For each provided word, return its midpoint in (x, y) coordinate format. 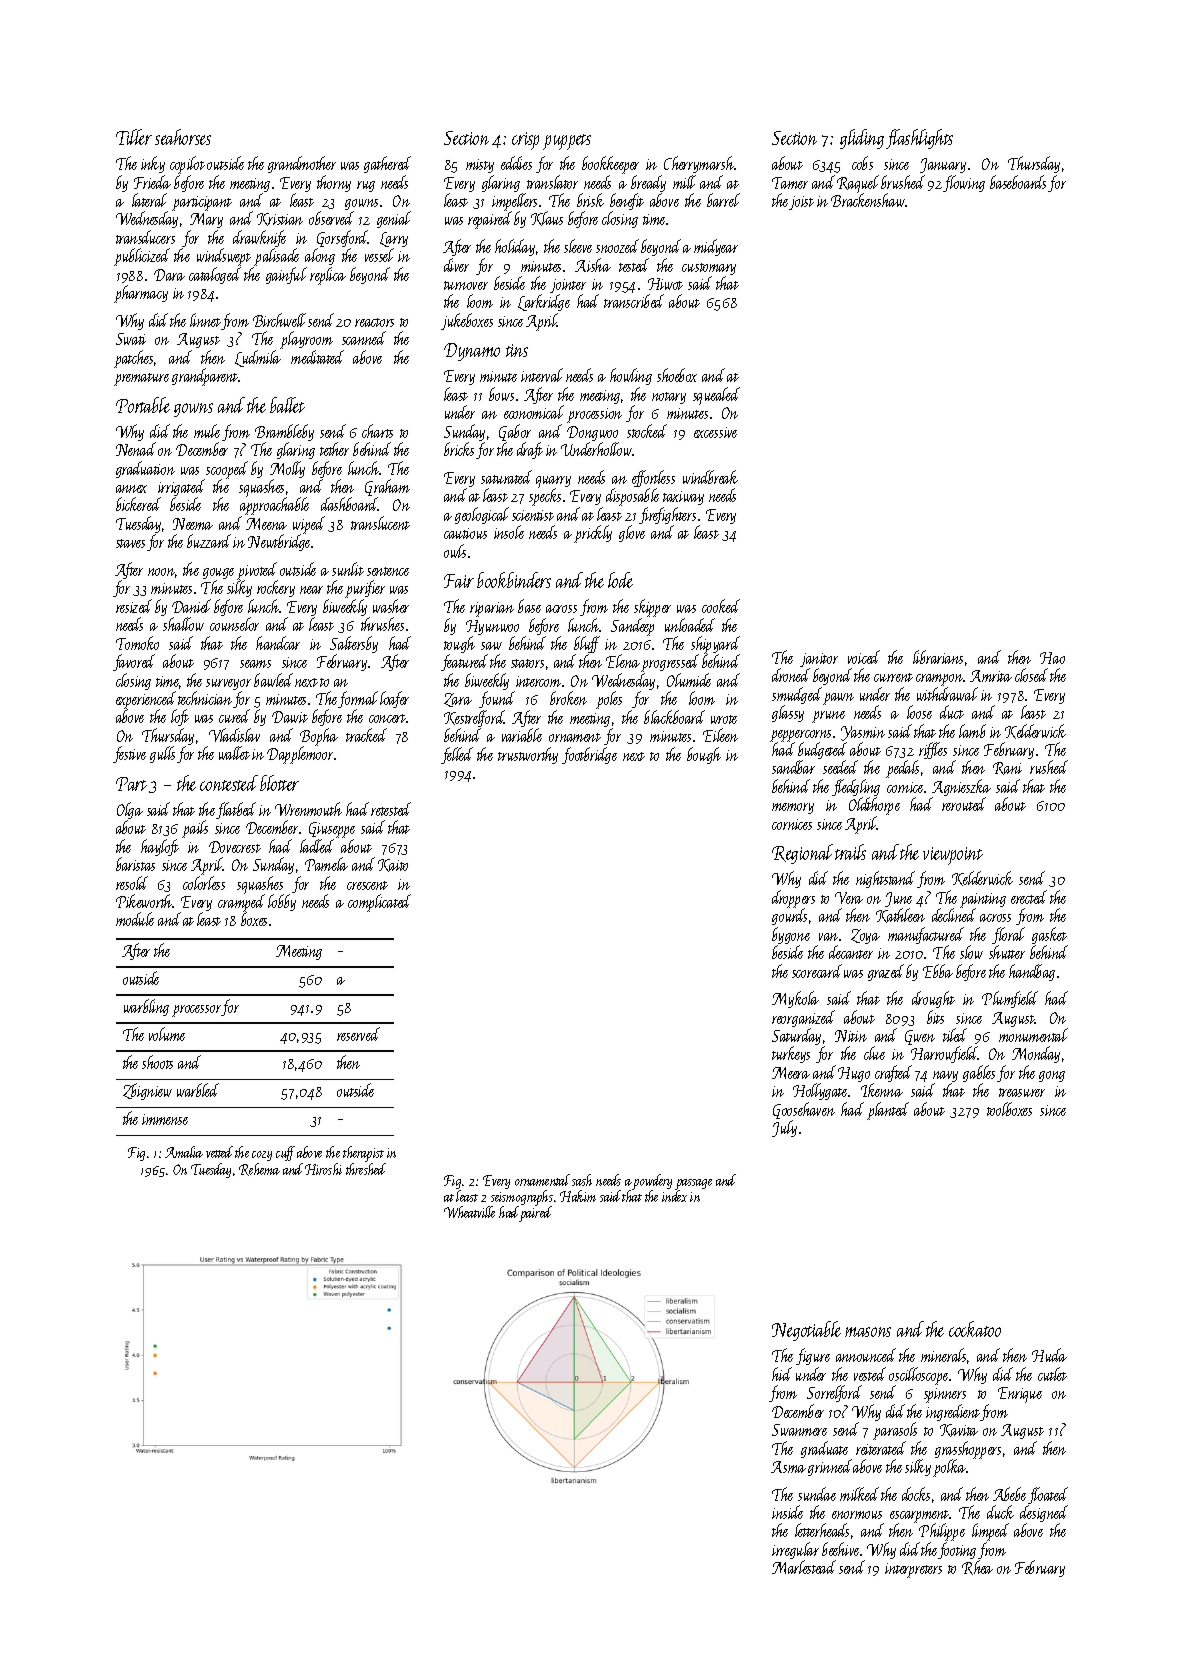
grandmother (302, 164)
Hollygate (820, 1091)
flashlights (919, 139)
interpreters (913, 1570)
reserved (358, 1034)
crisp (525, 141)
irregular (795, 1551)
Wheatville (469, 1212)
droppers (793, 899)
